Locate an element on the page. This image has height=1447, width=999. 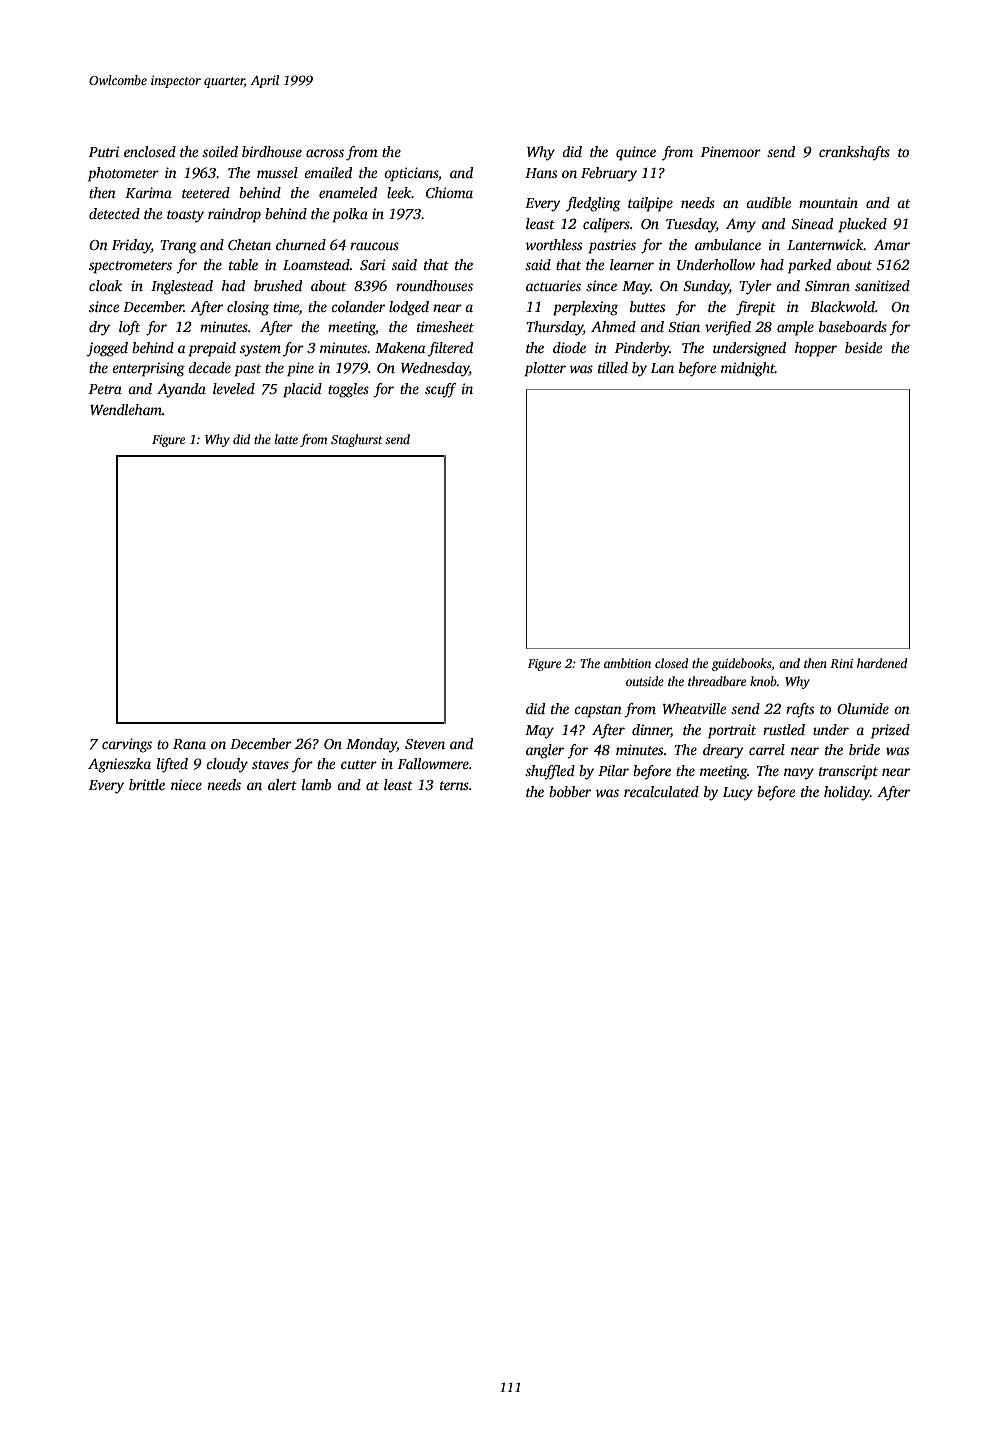
rafts is located at coordinates (800, 710).
